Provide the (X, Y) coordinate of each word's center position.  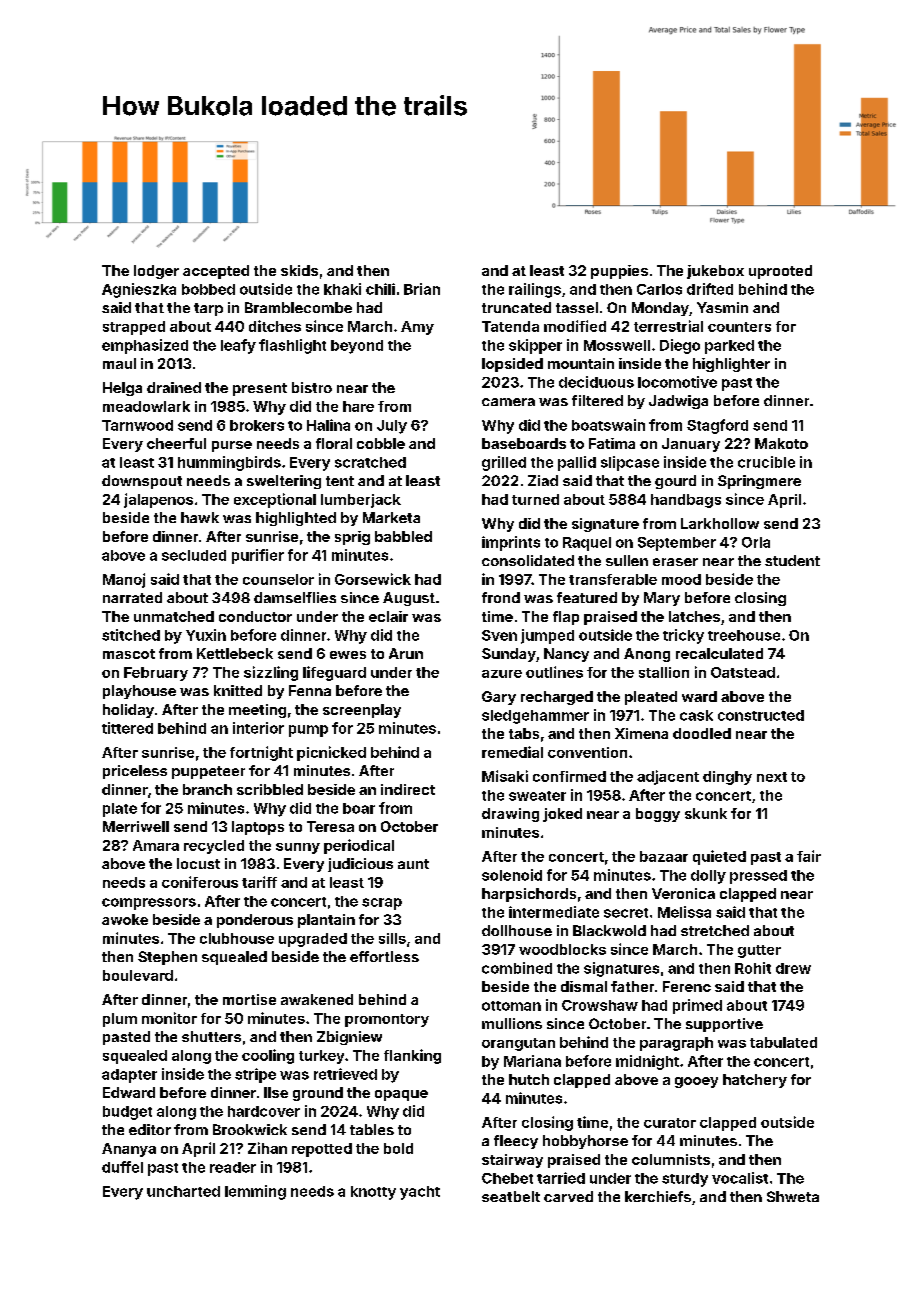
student (792, 560)
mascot (129, 654)
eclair (388, 616)
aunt (413, 864)
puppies (619, 272)
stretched (715, 930)
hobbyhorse (585, 1142)
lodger (156, 272)
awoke (125, 919)
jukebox (715, 272)
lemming (255, 1192)
